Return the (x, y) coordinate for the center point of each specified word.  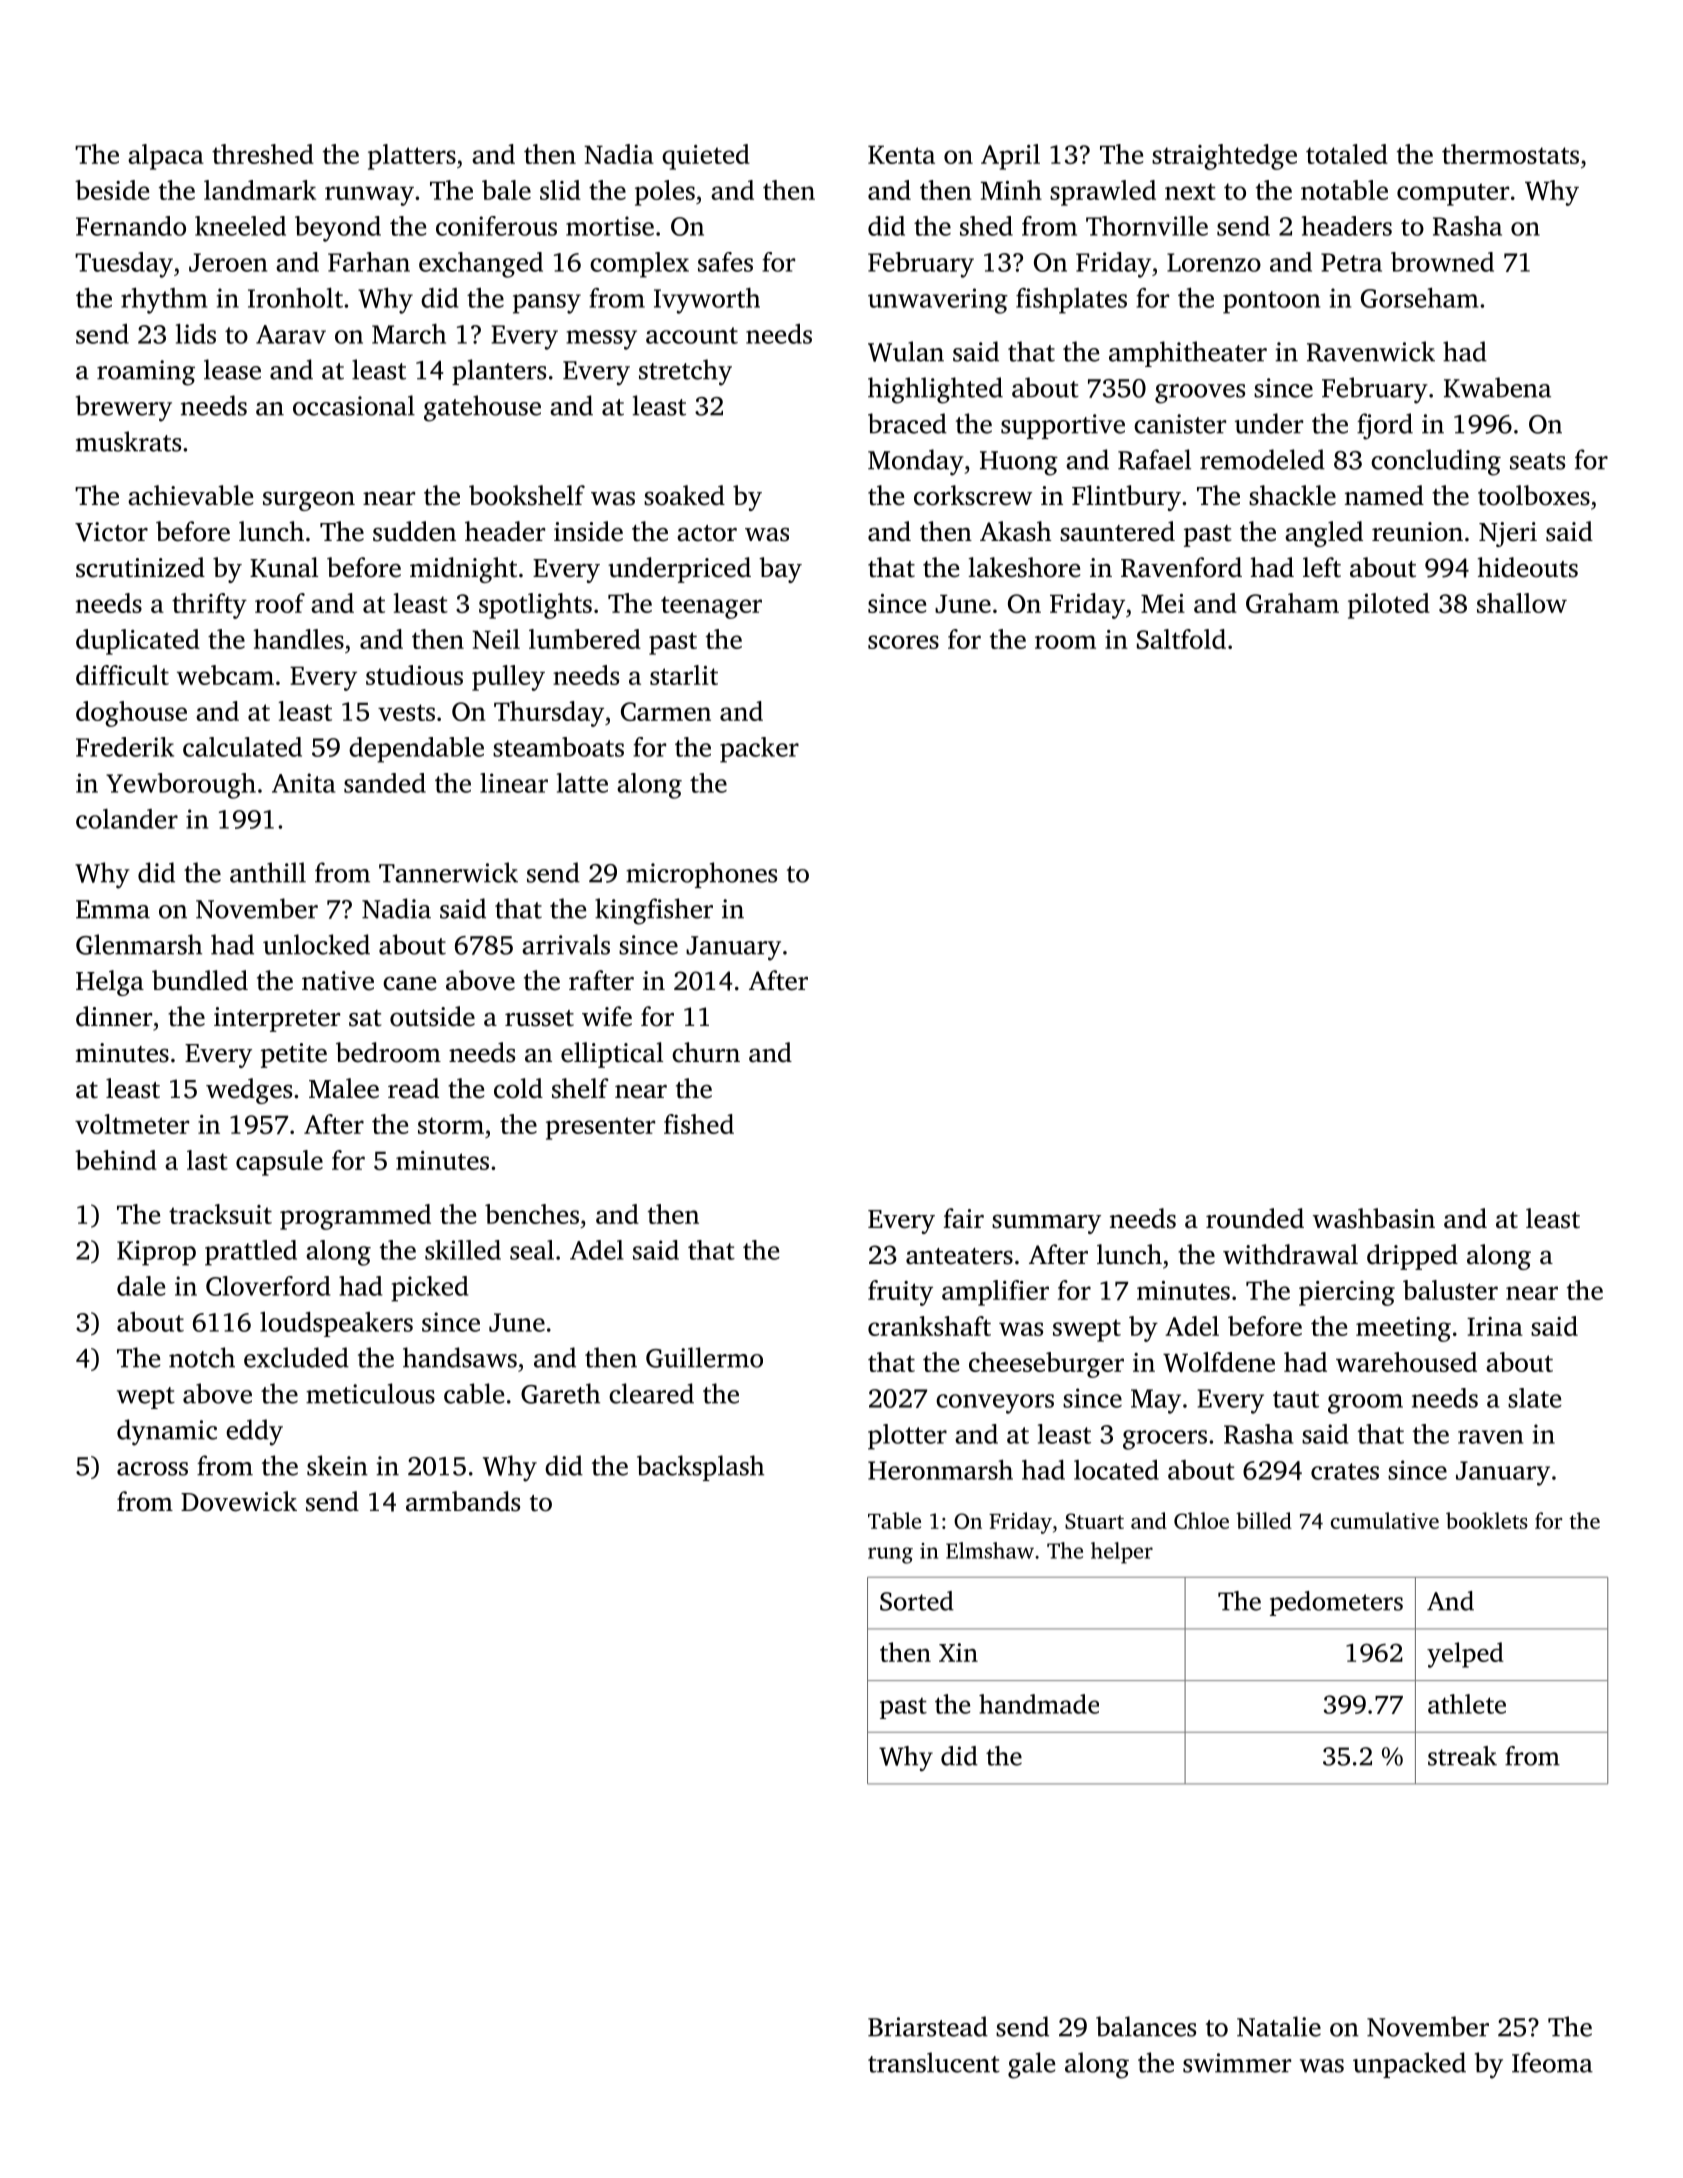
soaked (684, 495)
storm (451, 1125)
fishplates (1071, 301)
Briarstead (928, 2026)
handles (298, 639)
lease (232, 369)
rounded (1255, 1218)
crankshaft (929, 1326)
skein (337, 1465)
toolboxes (1534, 495)
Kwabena (1497, 387)
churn (706, 1052)
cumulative (1385, 1520)
